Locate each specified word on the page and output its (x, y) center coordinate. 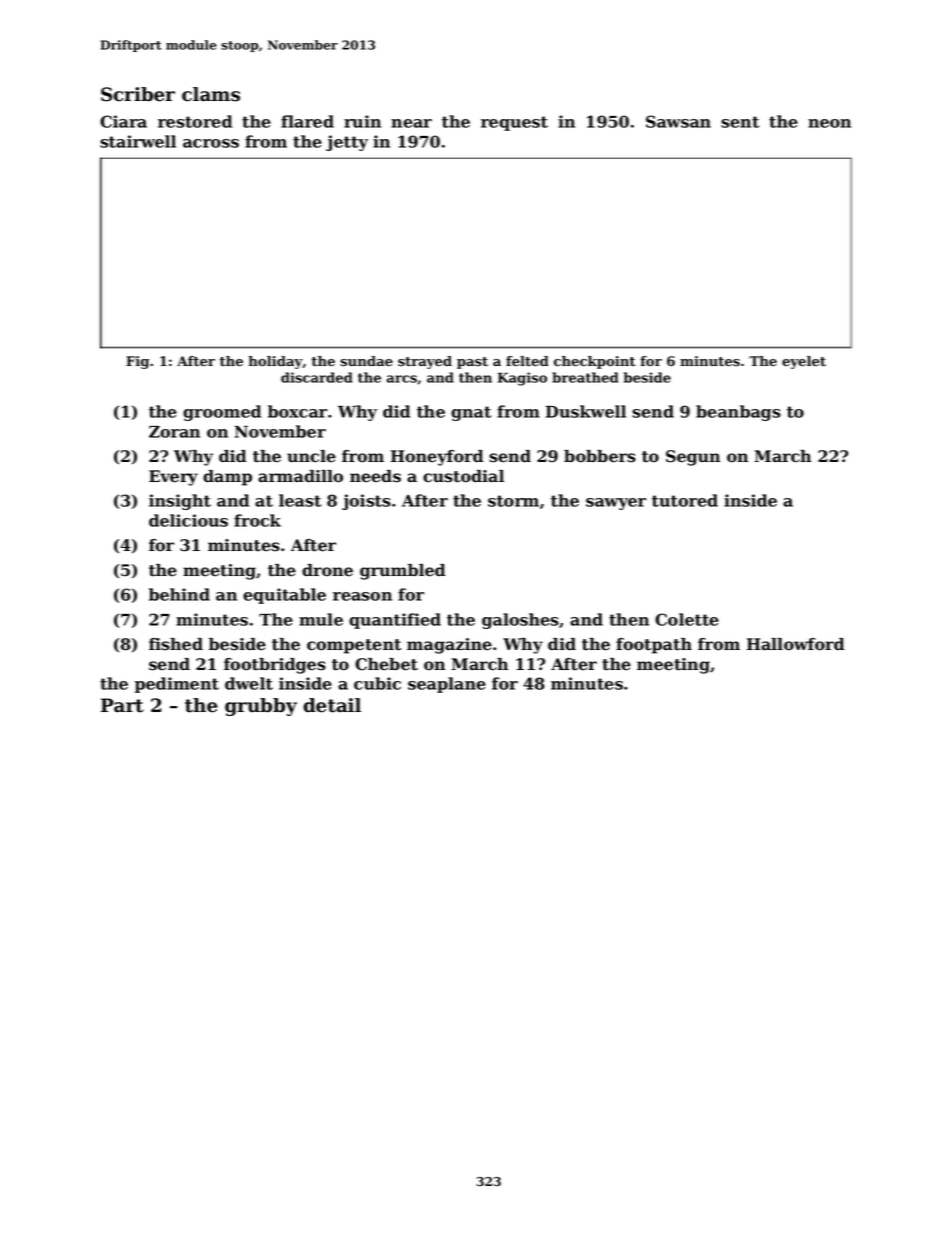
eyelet (804, 362)
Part (122, 705)
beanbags (738, 413)
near (411, 123)
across (211, 143)
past (472, 363)
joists (366, 502)
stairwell (138, 141)
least (300, 500)
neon (829, 123)
